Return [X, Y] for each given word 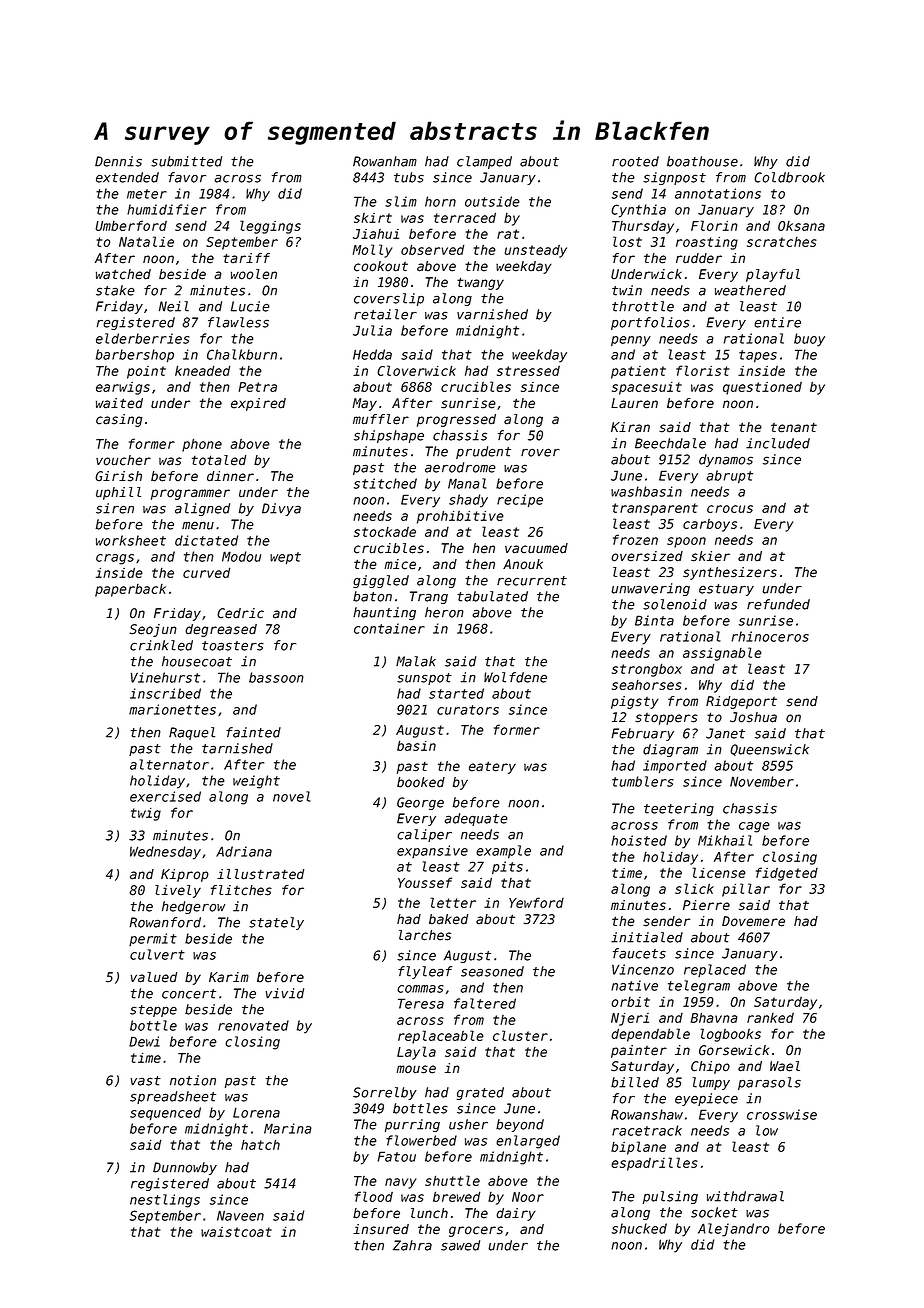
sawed [460, 1245]
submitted [186, 161]
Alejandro [733, 1230]
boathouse [702, 161]
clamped [484, 162]
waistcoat [236, 1232]
